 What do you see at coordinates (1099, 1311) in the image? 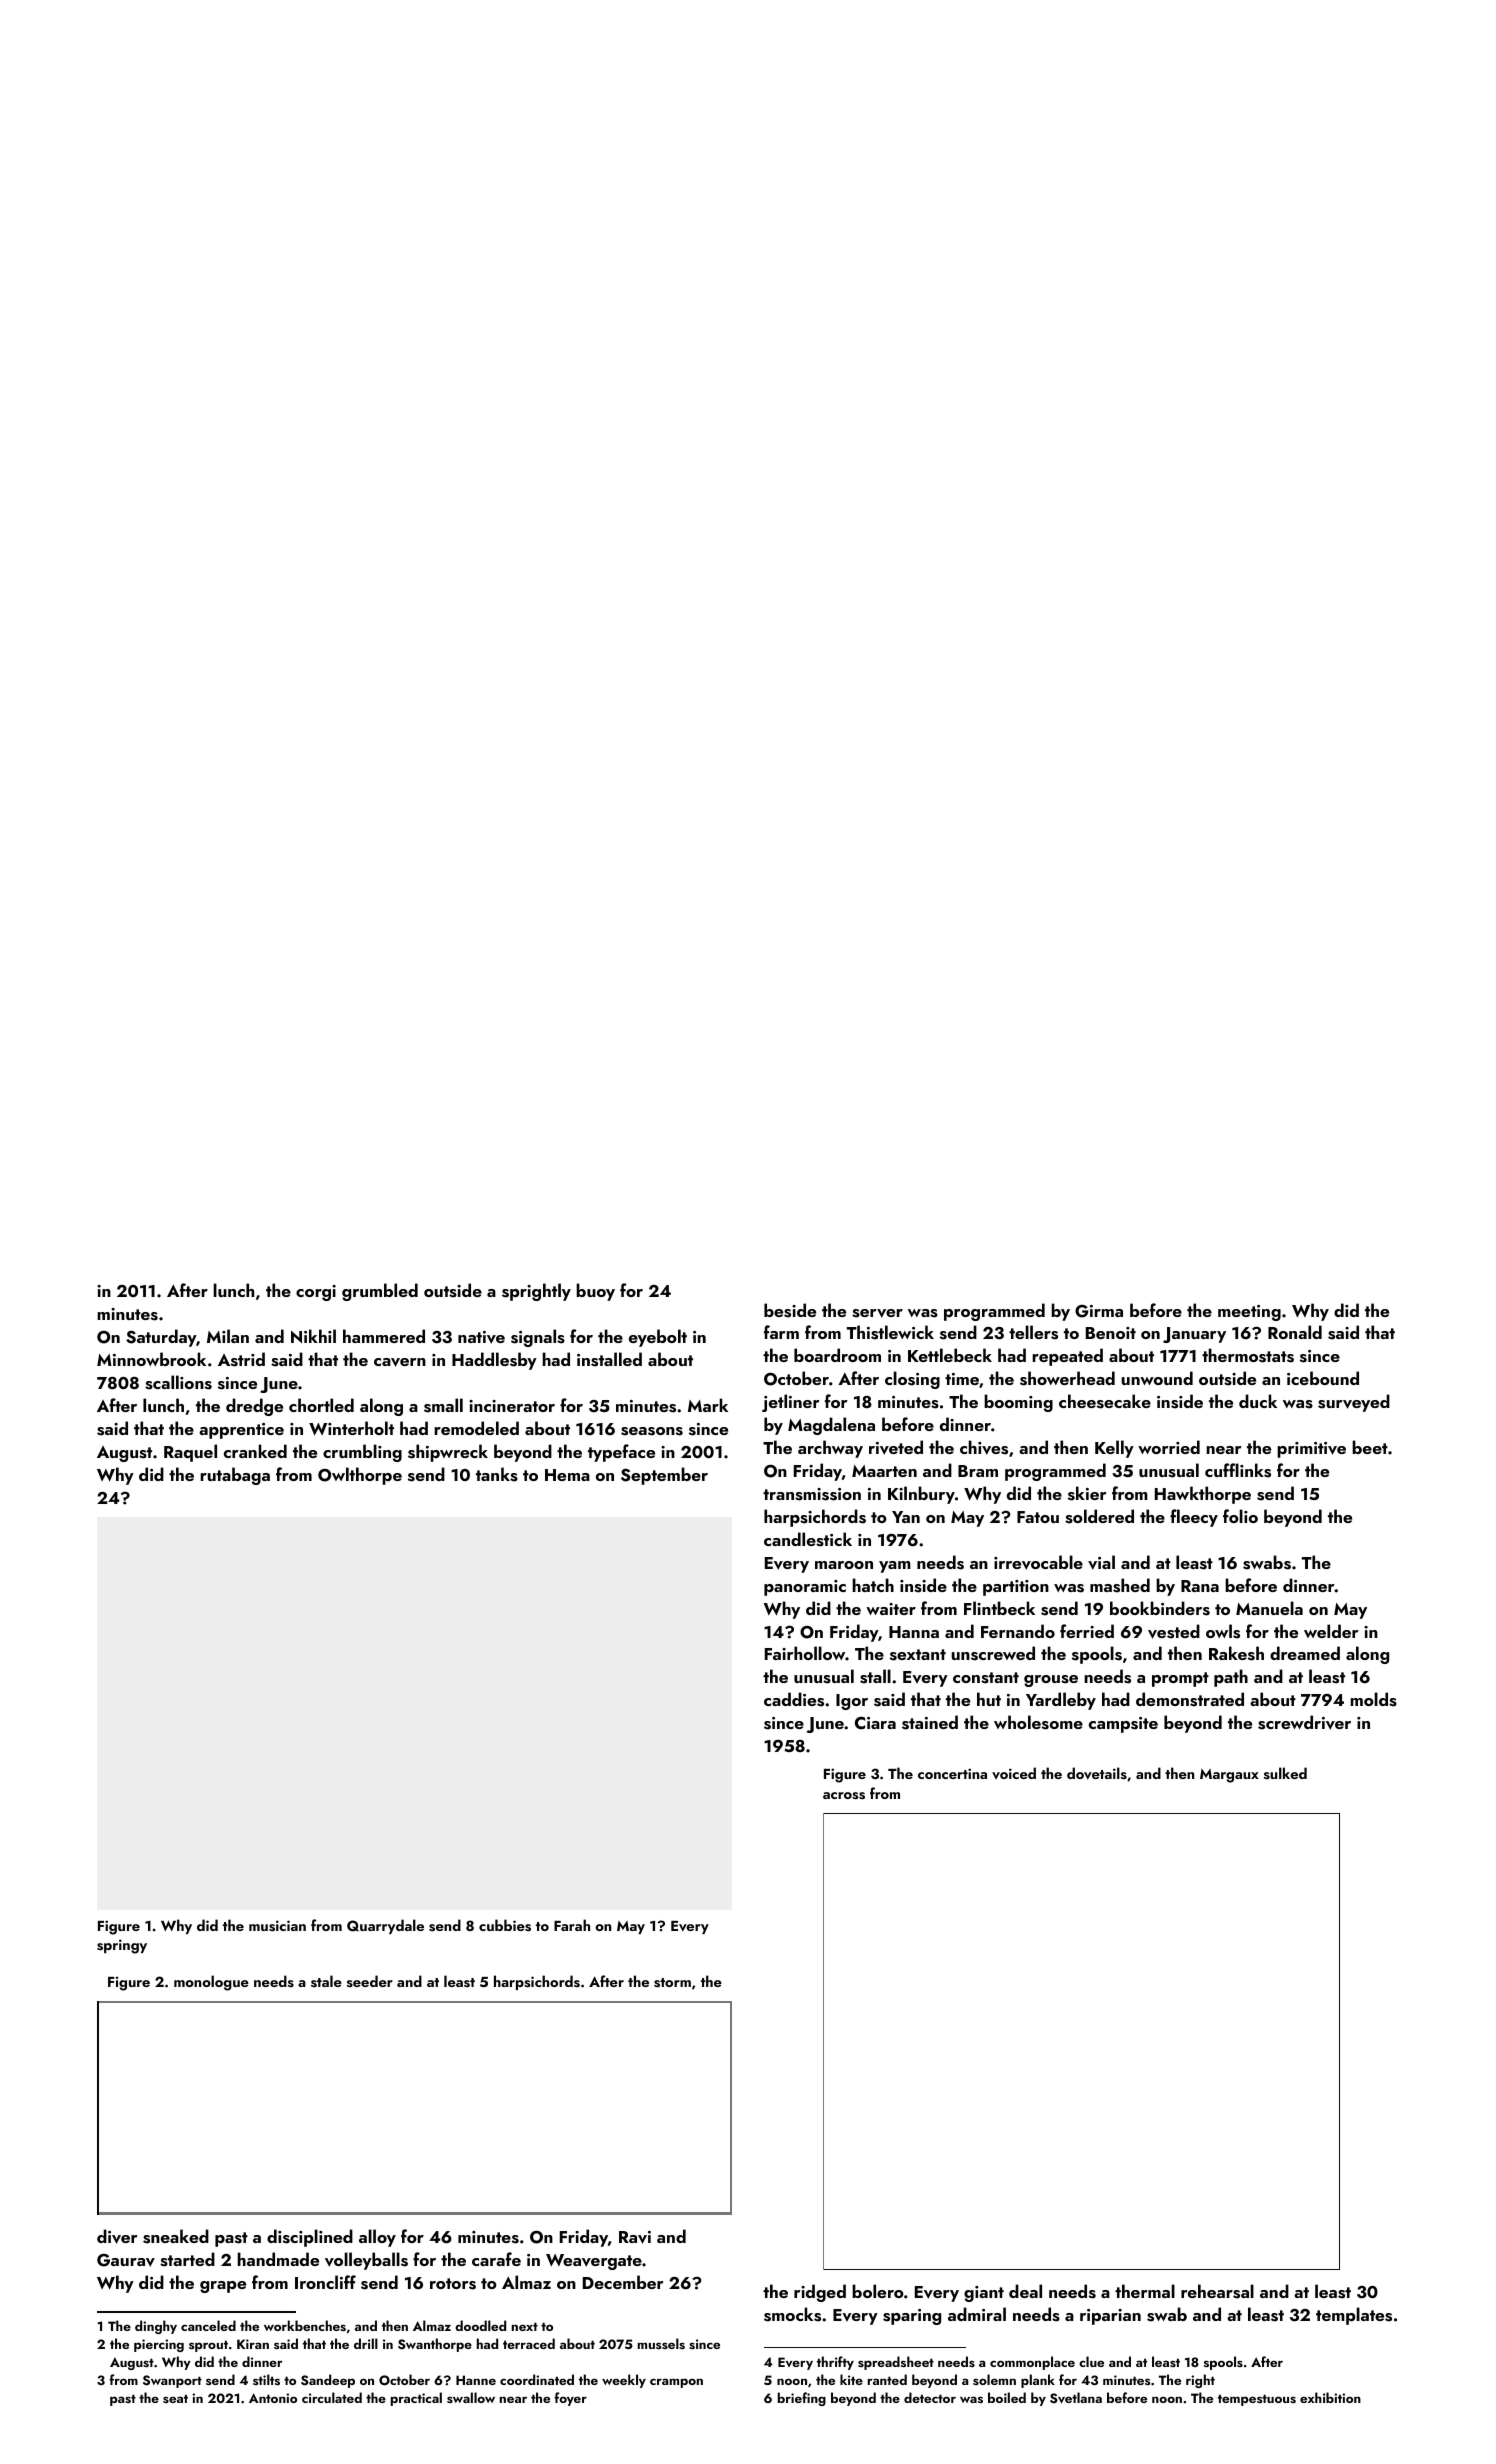
I see `Girma` at bounding box center [1099, 1311].
